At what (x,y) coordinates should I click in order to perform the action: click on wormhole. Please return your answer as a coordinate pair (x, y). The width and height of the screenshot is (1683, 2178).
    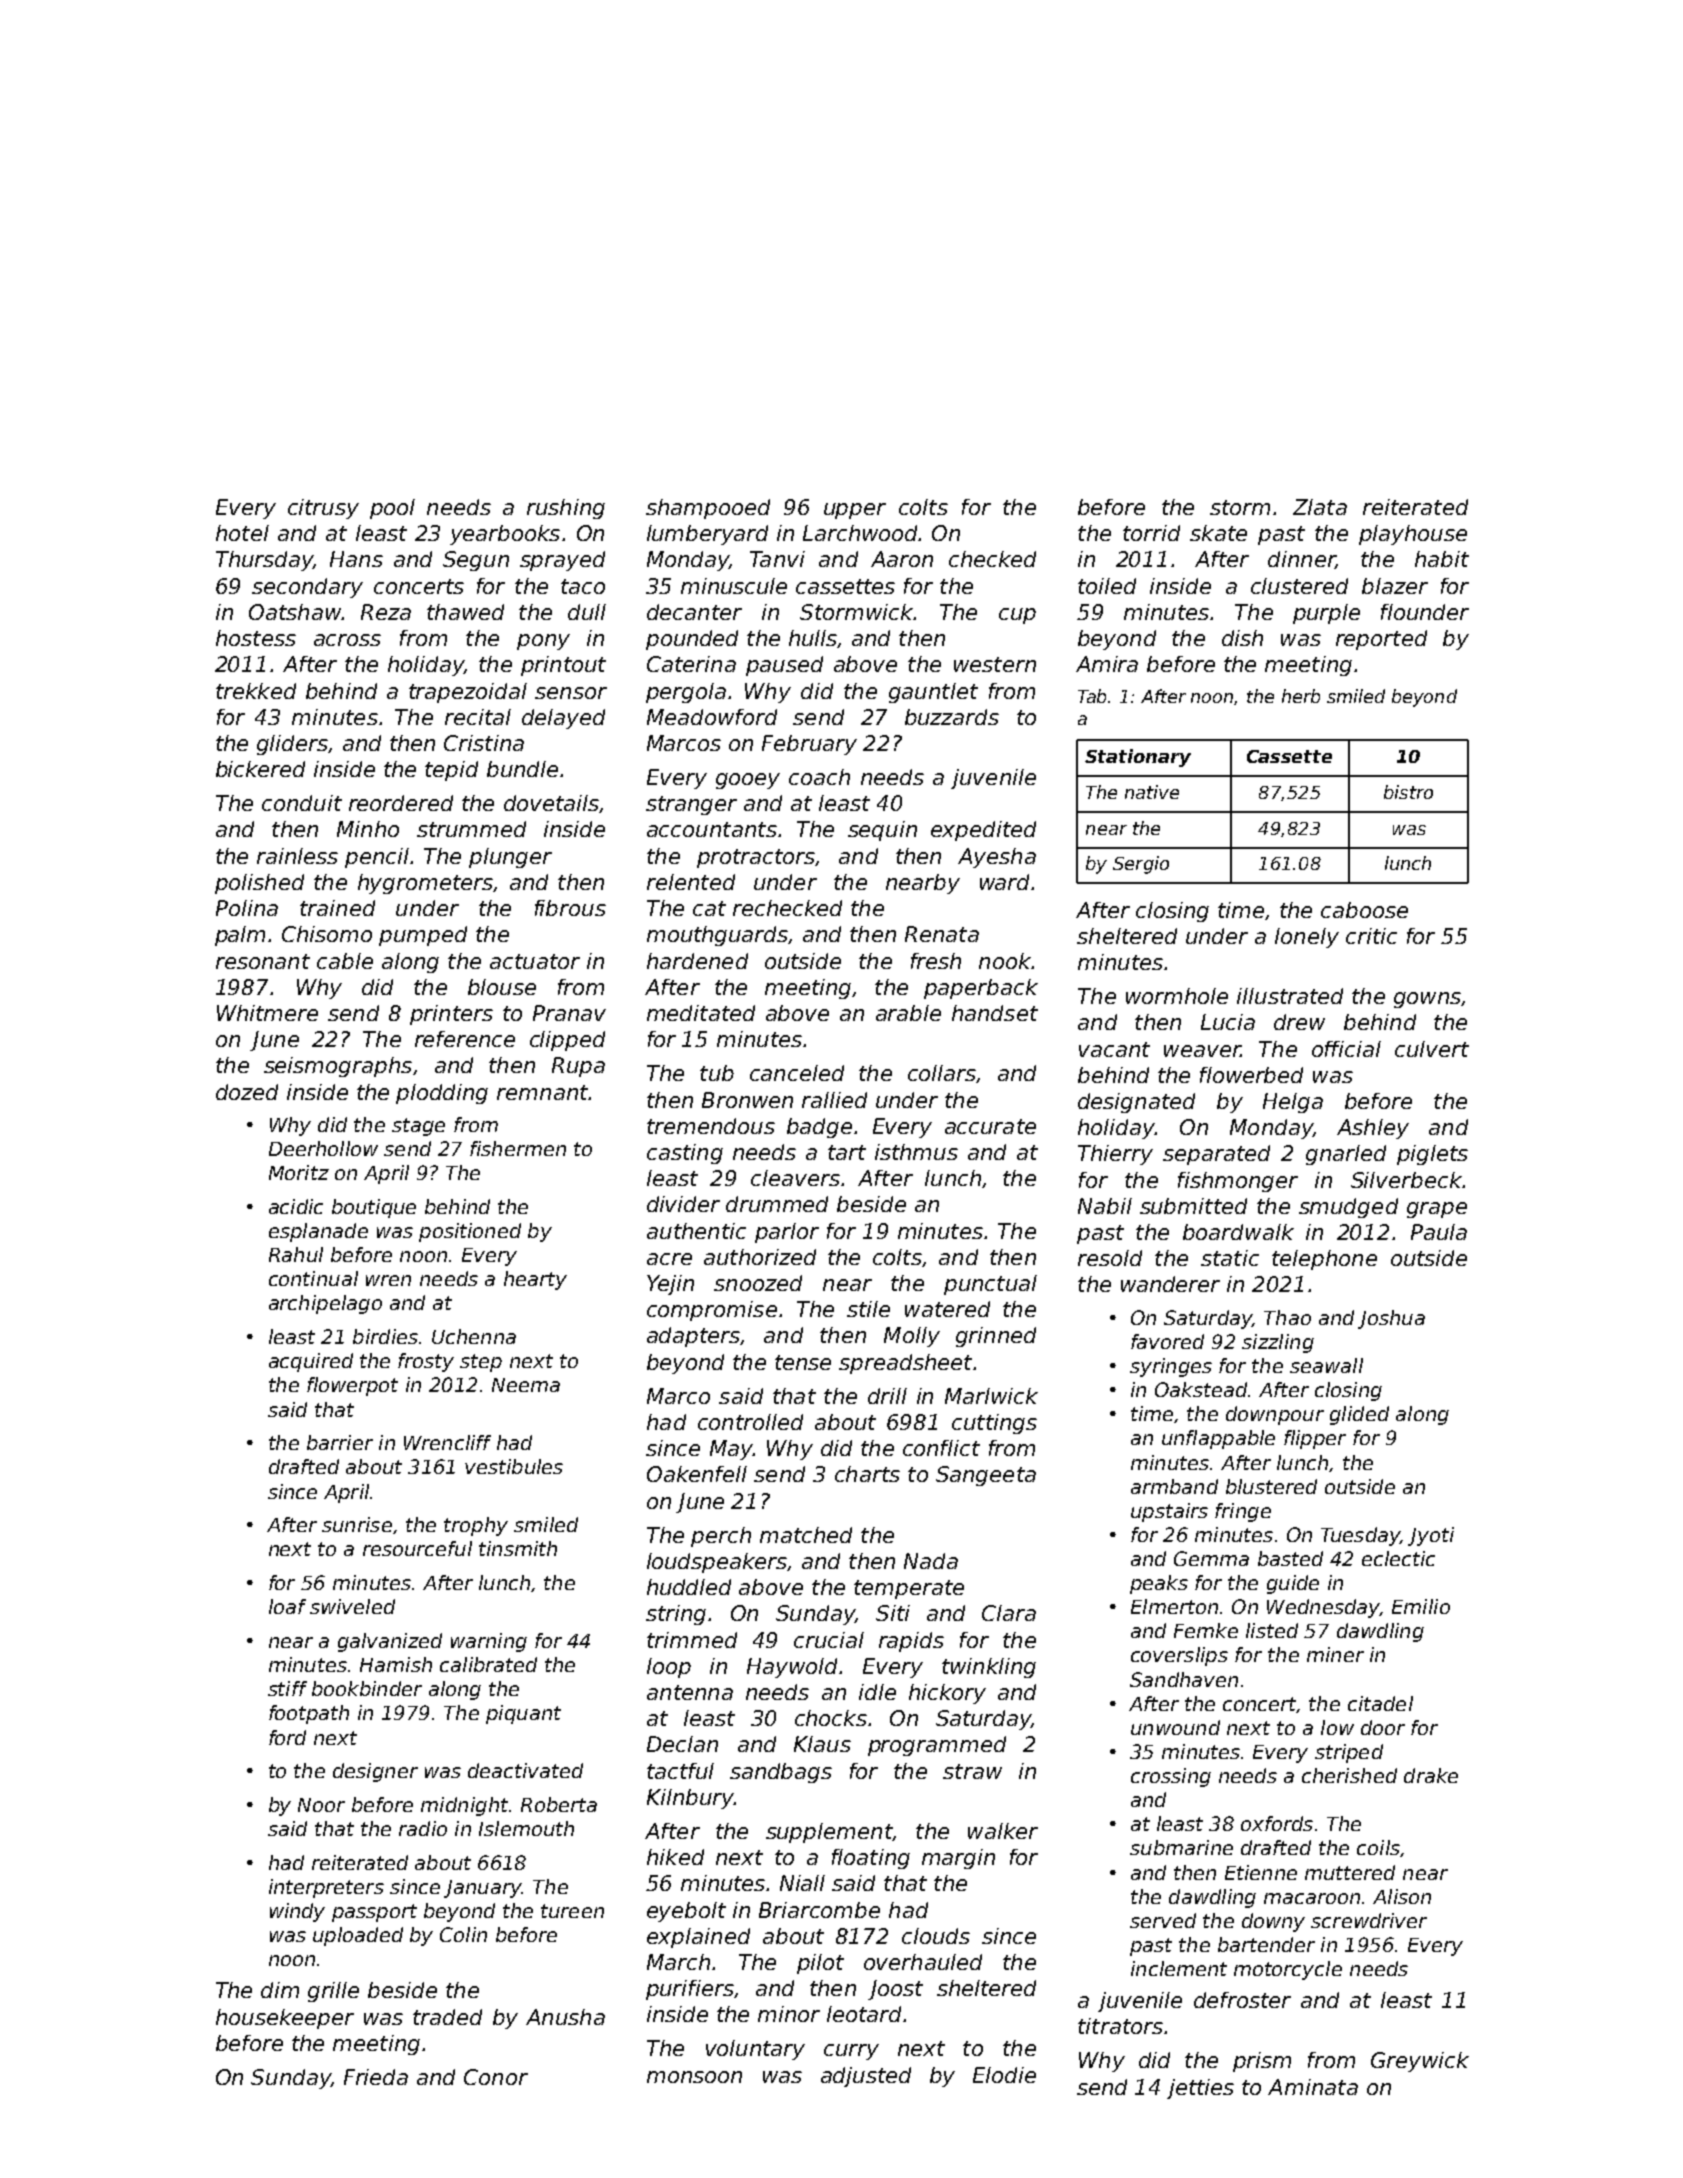
    Looking at the image, I should click on (1177, 996).
